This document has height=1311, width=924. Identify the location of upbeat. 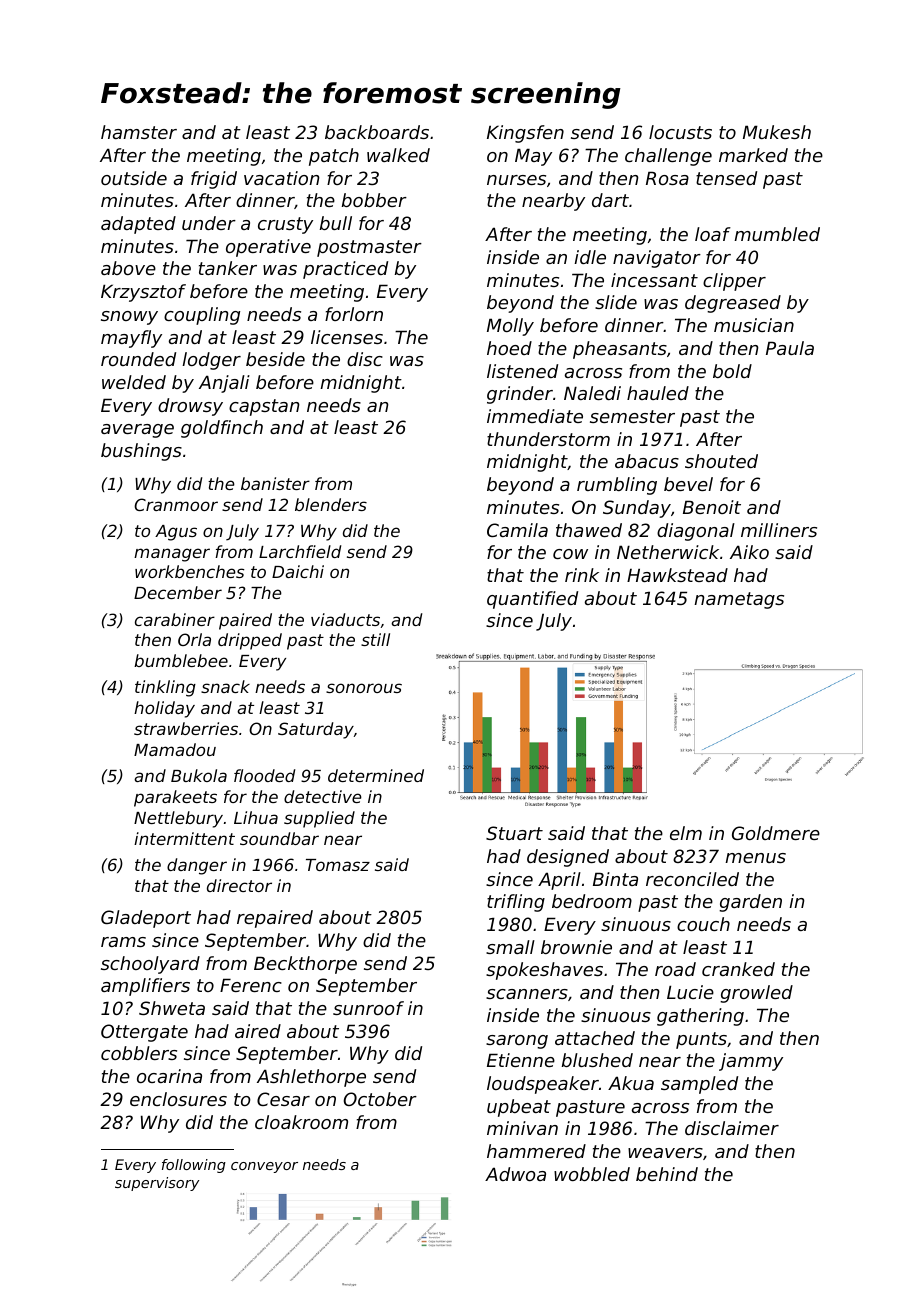
(519, 1108).
